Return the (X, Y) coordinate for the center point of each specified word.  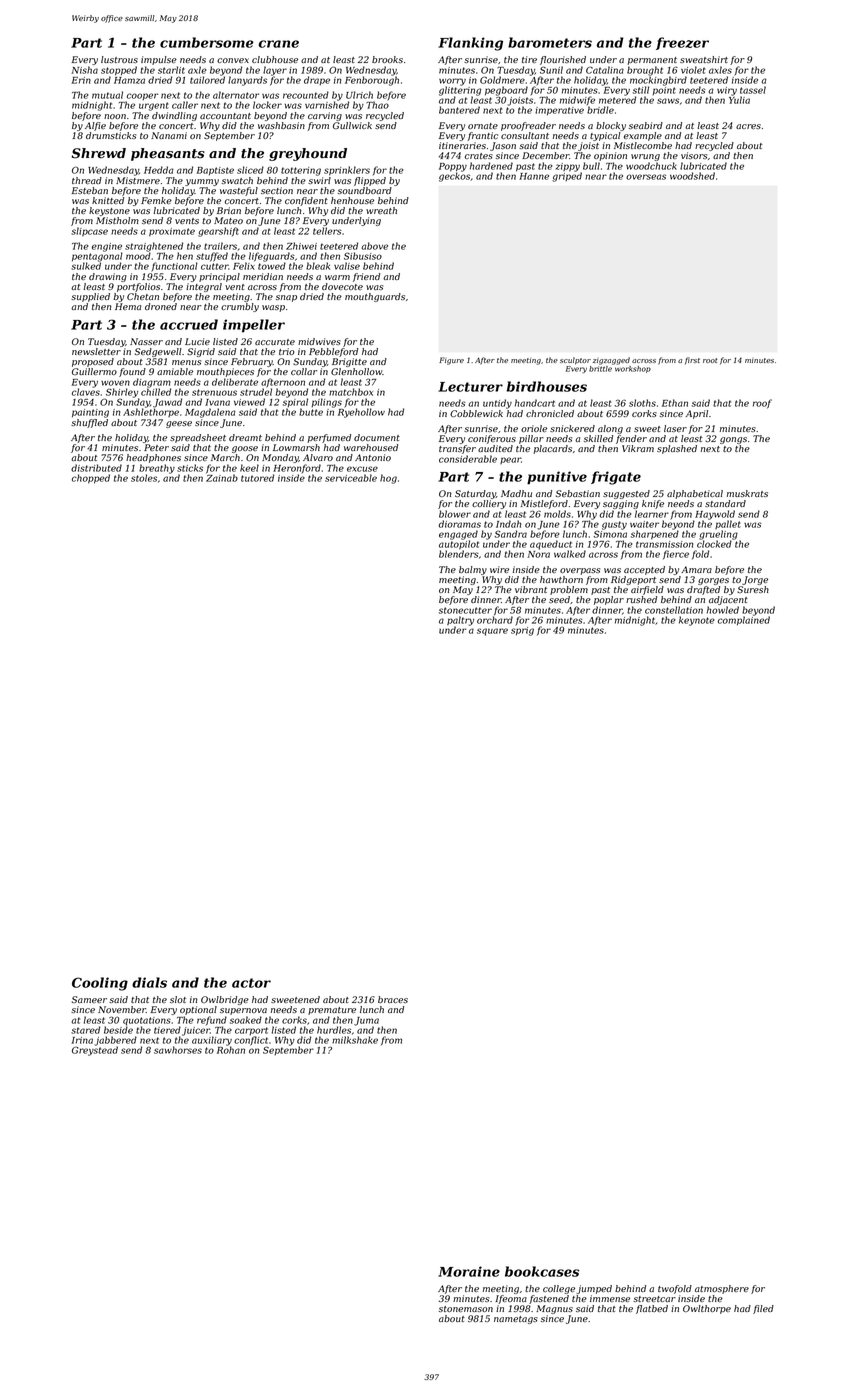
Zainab (222, 478)
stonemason (466, 1309)
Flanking (470, 44)
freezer (682, 43)
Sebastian (578, 493)
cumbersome (207, 42)
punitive (557, 478)
